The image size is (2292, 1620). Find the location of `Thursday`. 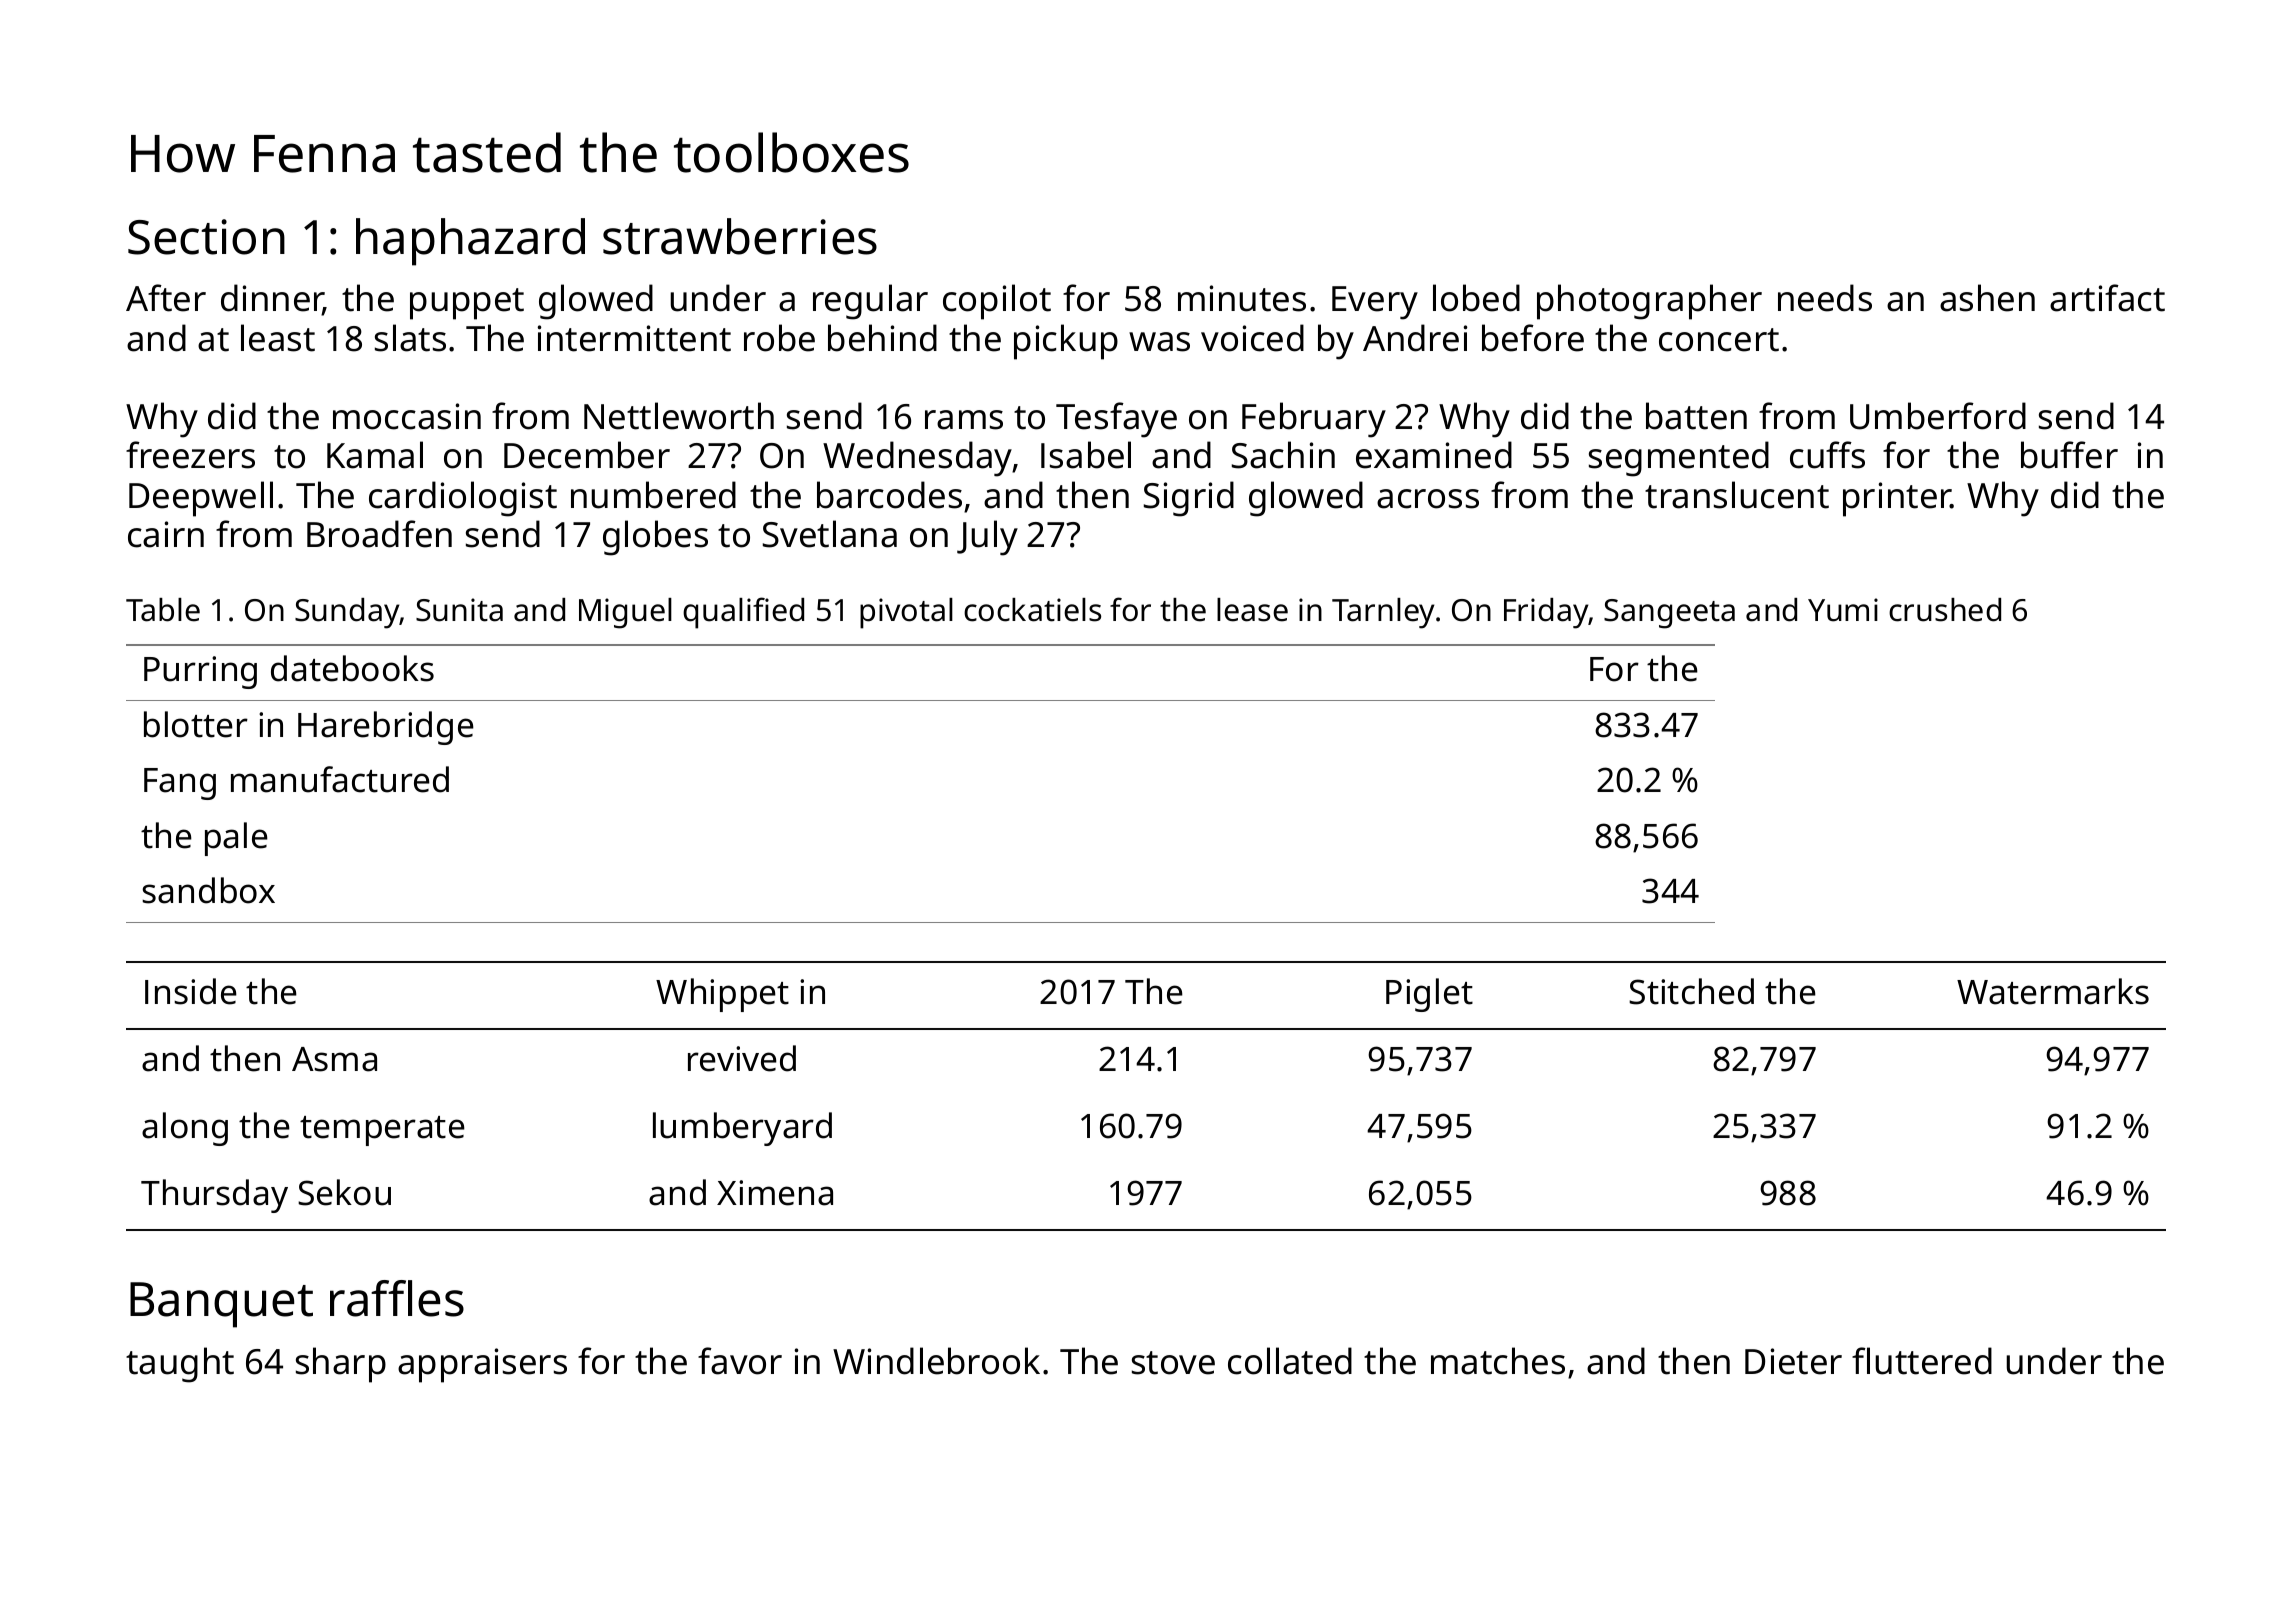

Thursday is located at coordinates (214, 1196).
